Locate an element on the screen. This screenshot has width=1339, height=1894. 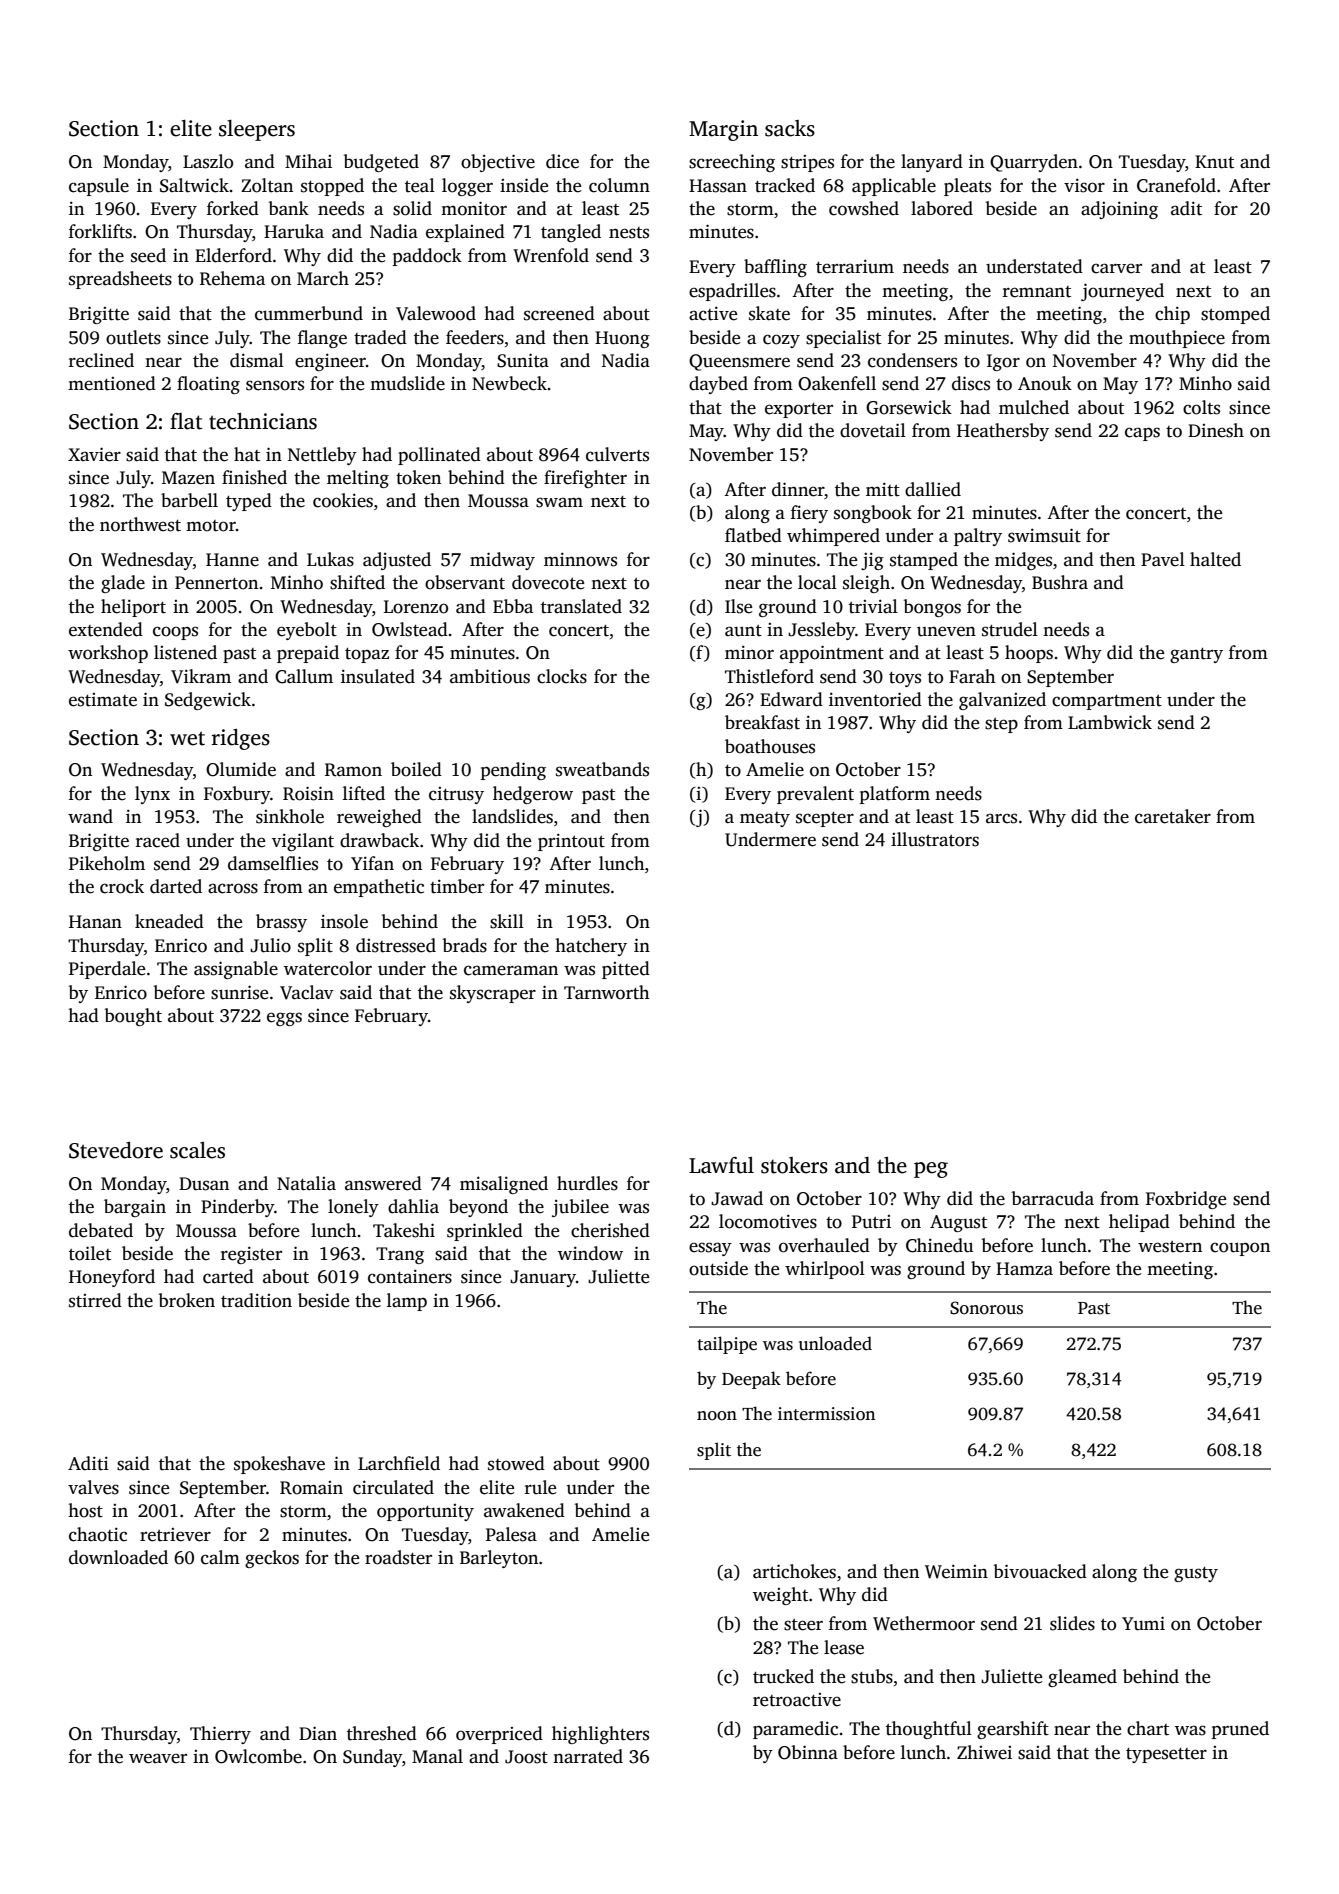
paddock is located at coordinates (427, 257).
